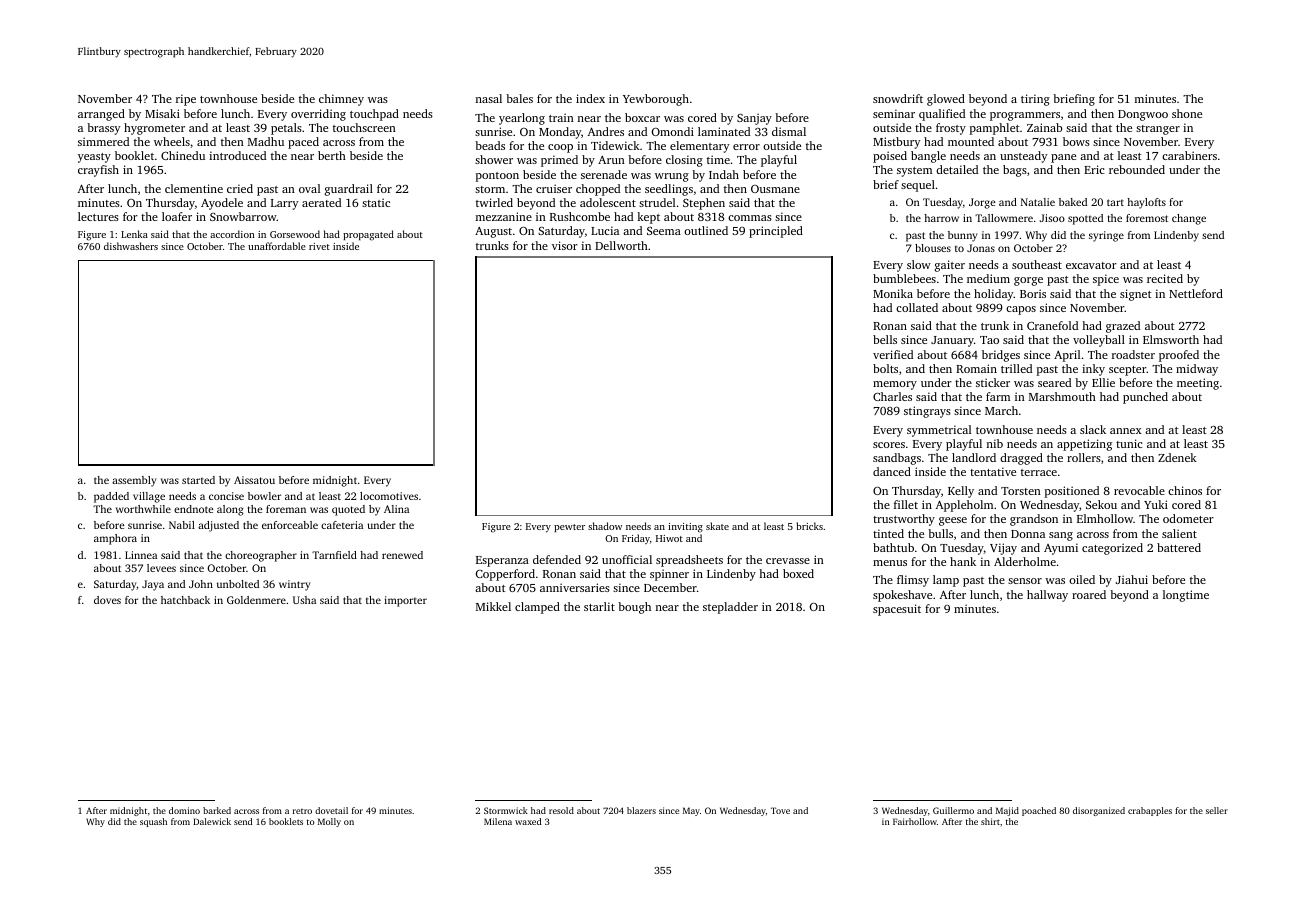  What do you see at coordinates (134, 481) in the image?
I see `assembly` at bounding box center [134, 481].
